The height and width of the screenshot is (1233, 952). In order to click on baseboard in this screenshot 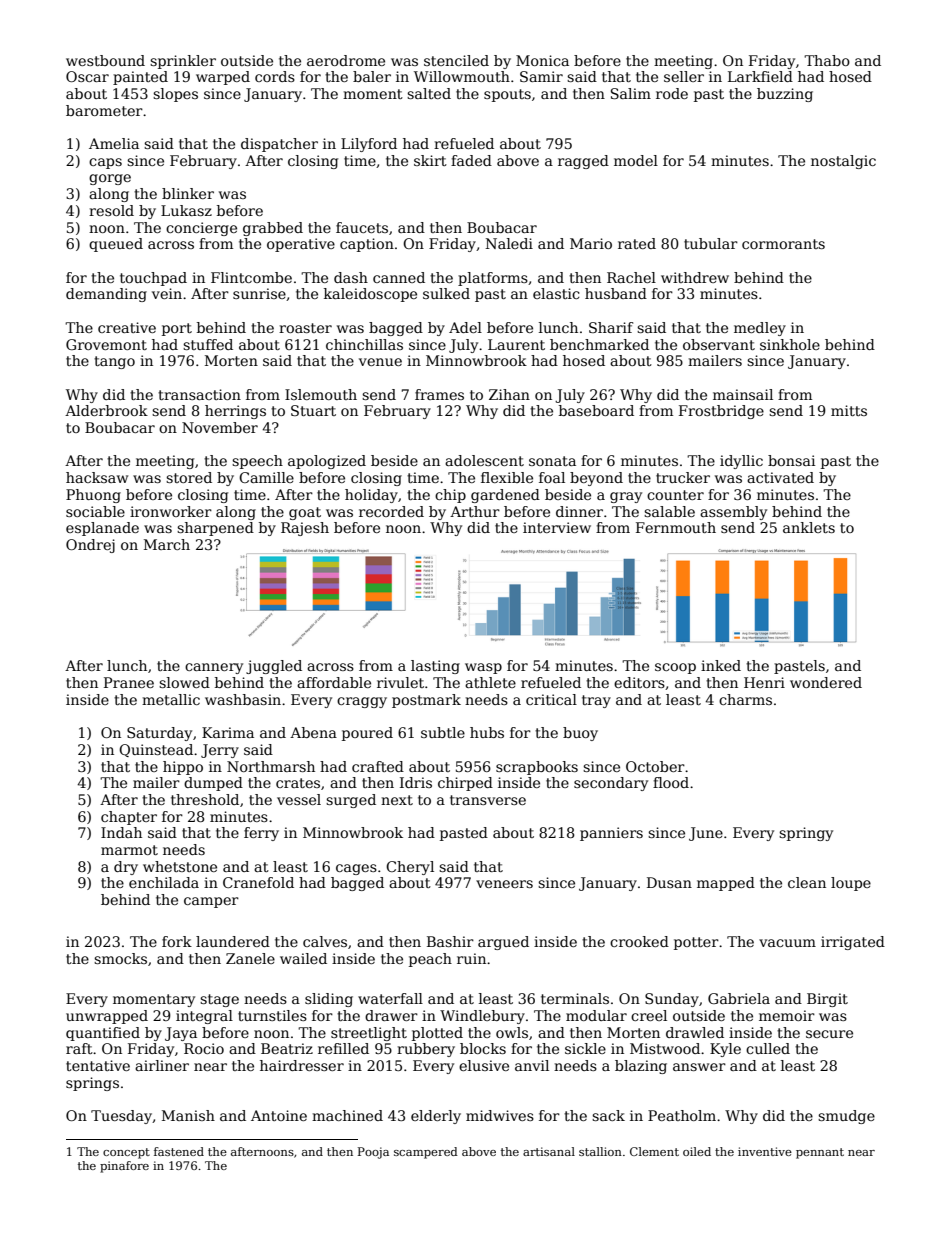, I will do `click(596, 410)`.
